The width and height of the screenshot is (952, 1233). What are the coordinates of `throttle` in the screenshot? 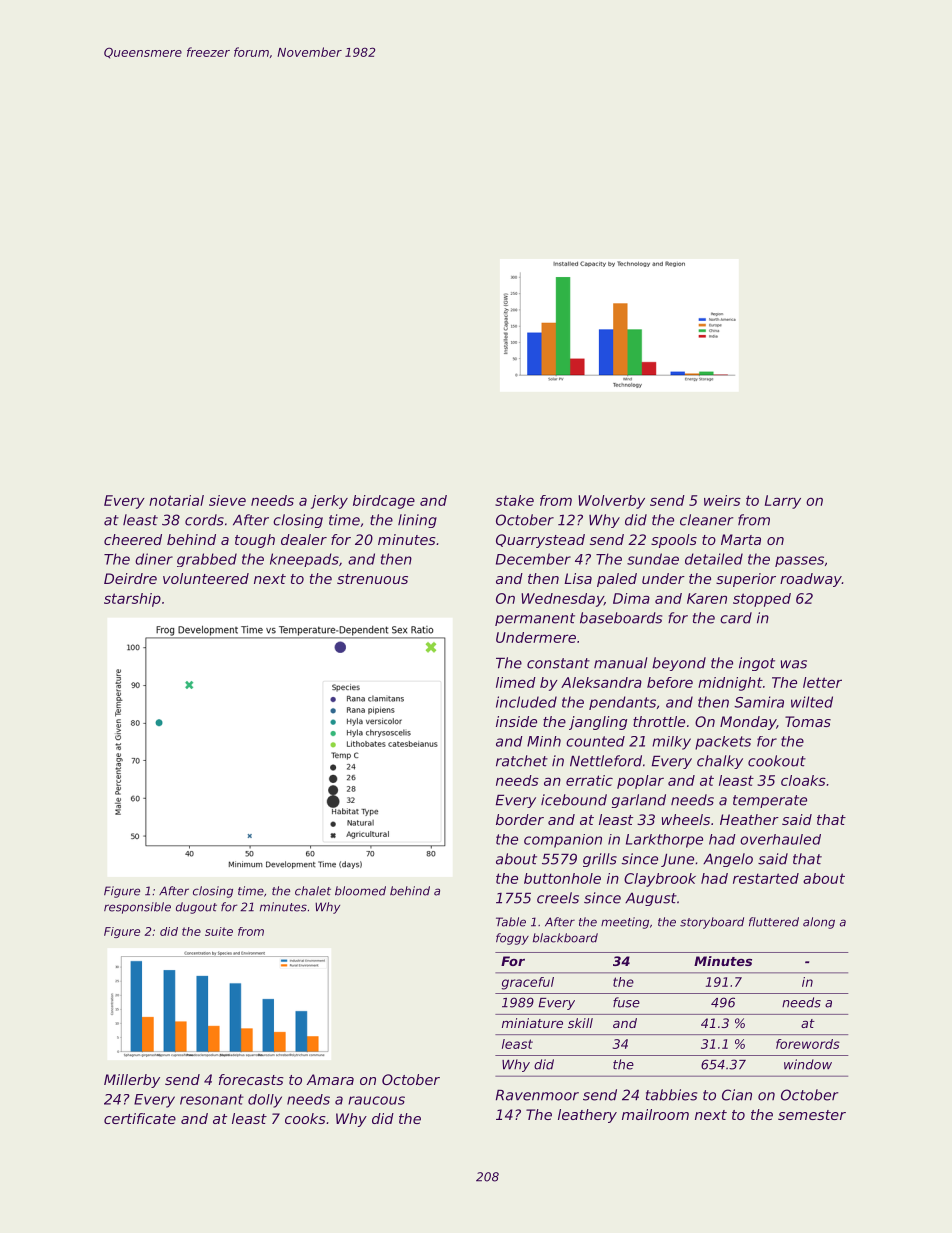 It's located at (659, 721).
